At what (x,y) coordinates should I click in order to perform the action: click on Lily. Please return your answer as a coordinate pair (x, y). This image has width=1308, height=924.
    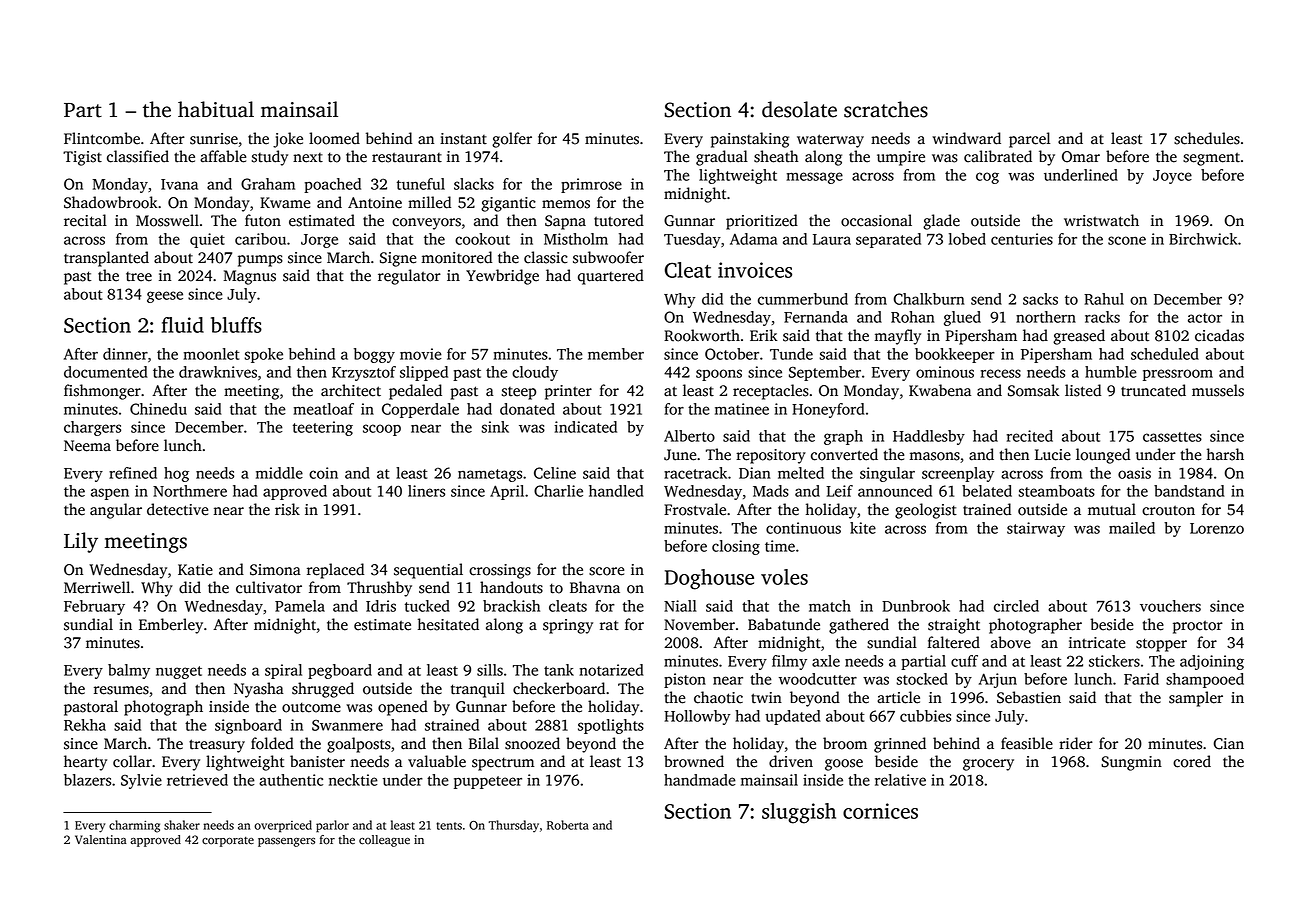
    Looking at the image, I should click on (81, 542).
